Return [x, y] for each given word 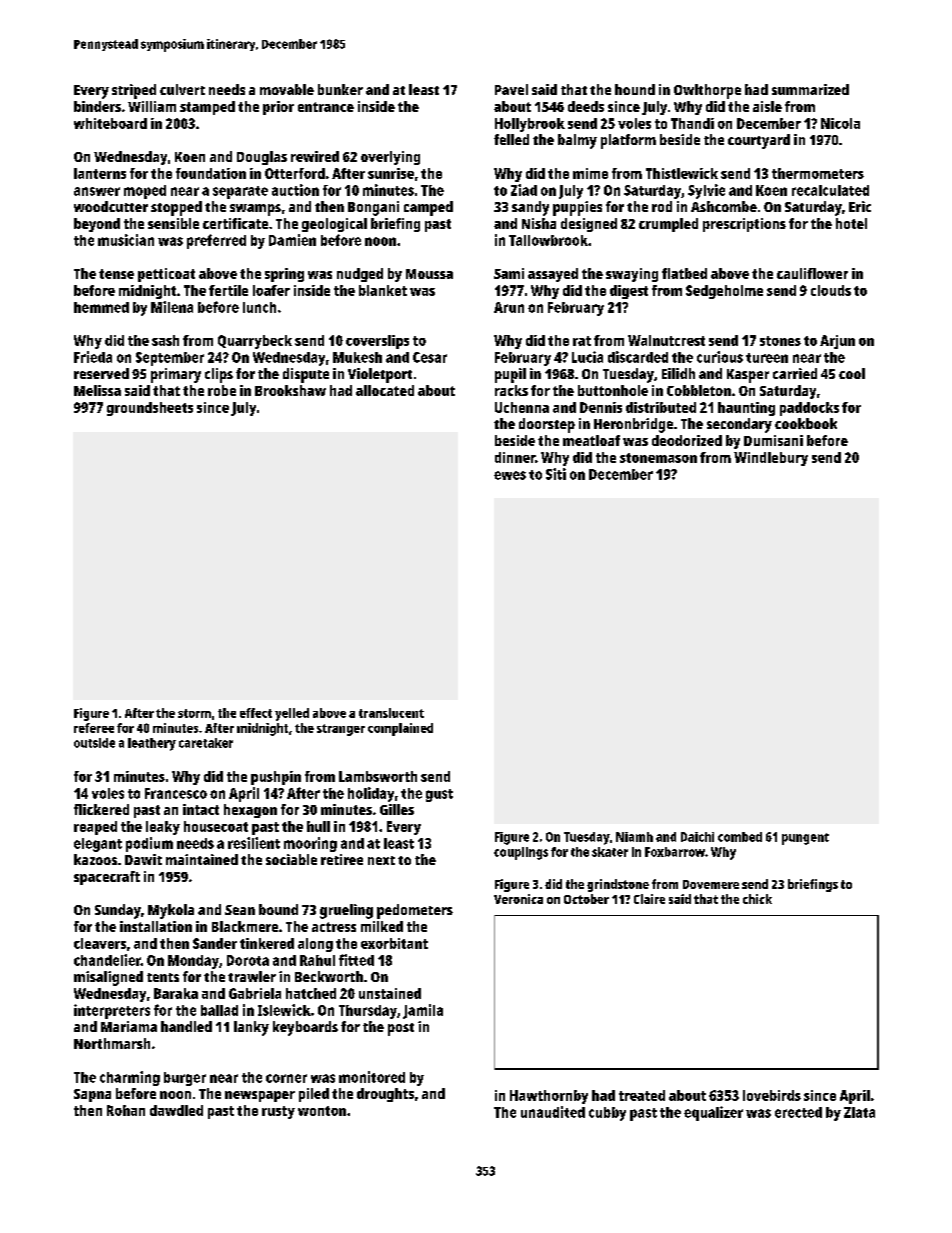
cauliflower [812, 273]
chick [757, 899]
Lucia [587, 357]
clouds [831, 290]
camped [428, 208]
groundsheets [150, 409]
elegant [98, 845]
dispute [306, 375]
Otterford [295, 173]
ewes [510, 475]
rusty [278, 1112]
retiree [342, 859]
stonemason [658, 458]
